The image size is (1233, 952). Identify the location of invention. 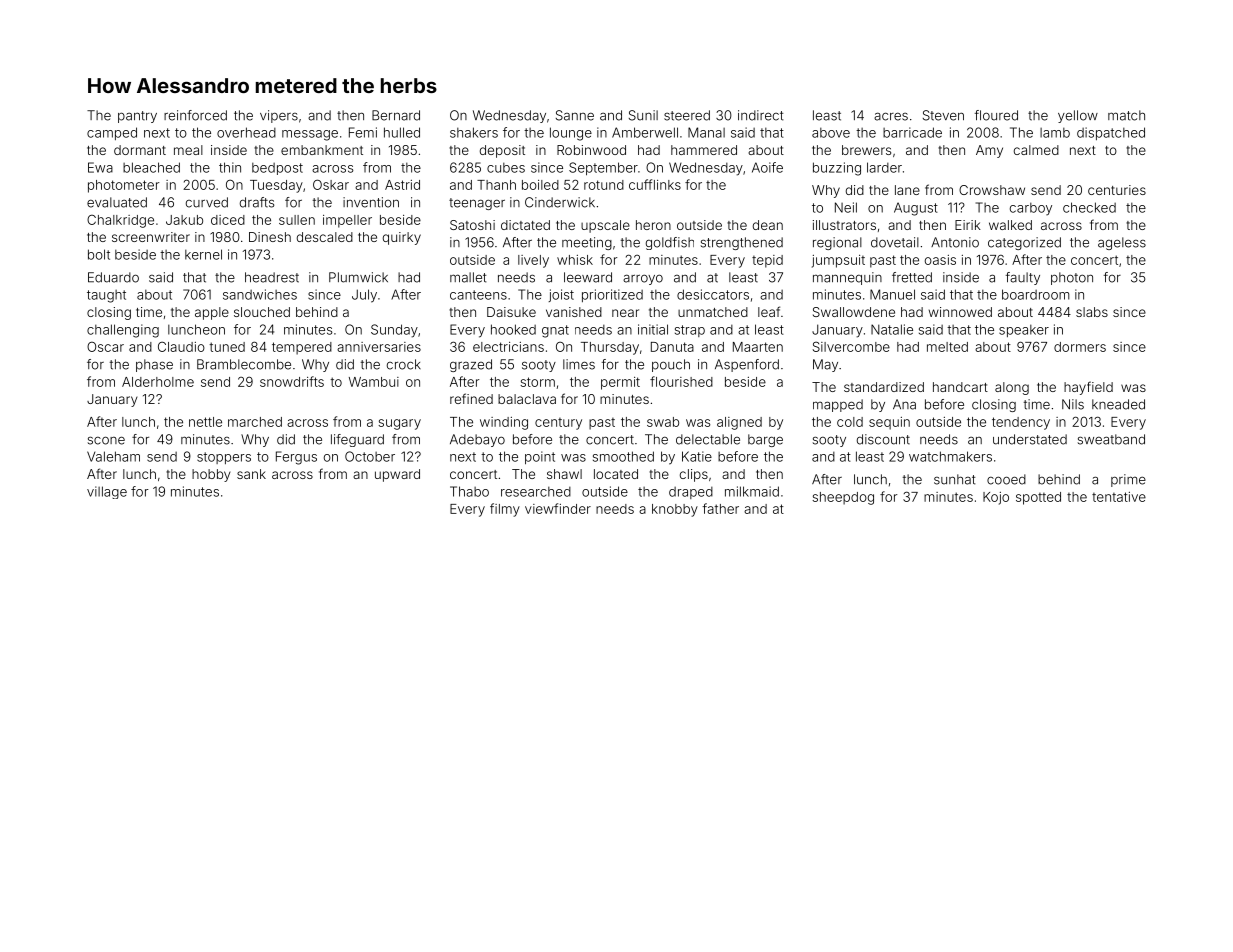
(371, 202).
